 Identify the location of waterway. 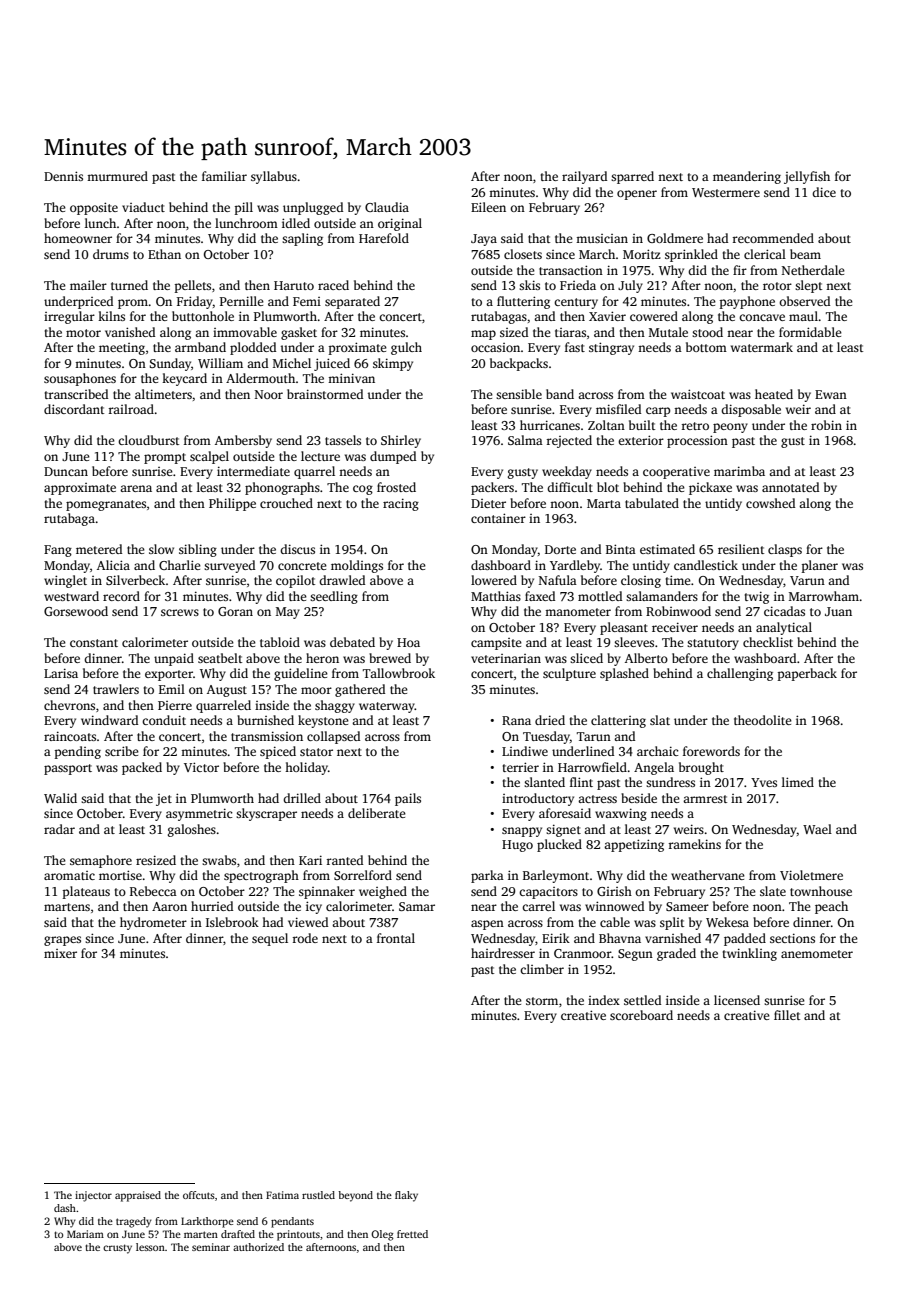
(387, 707).
